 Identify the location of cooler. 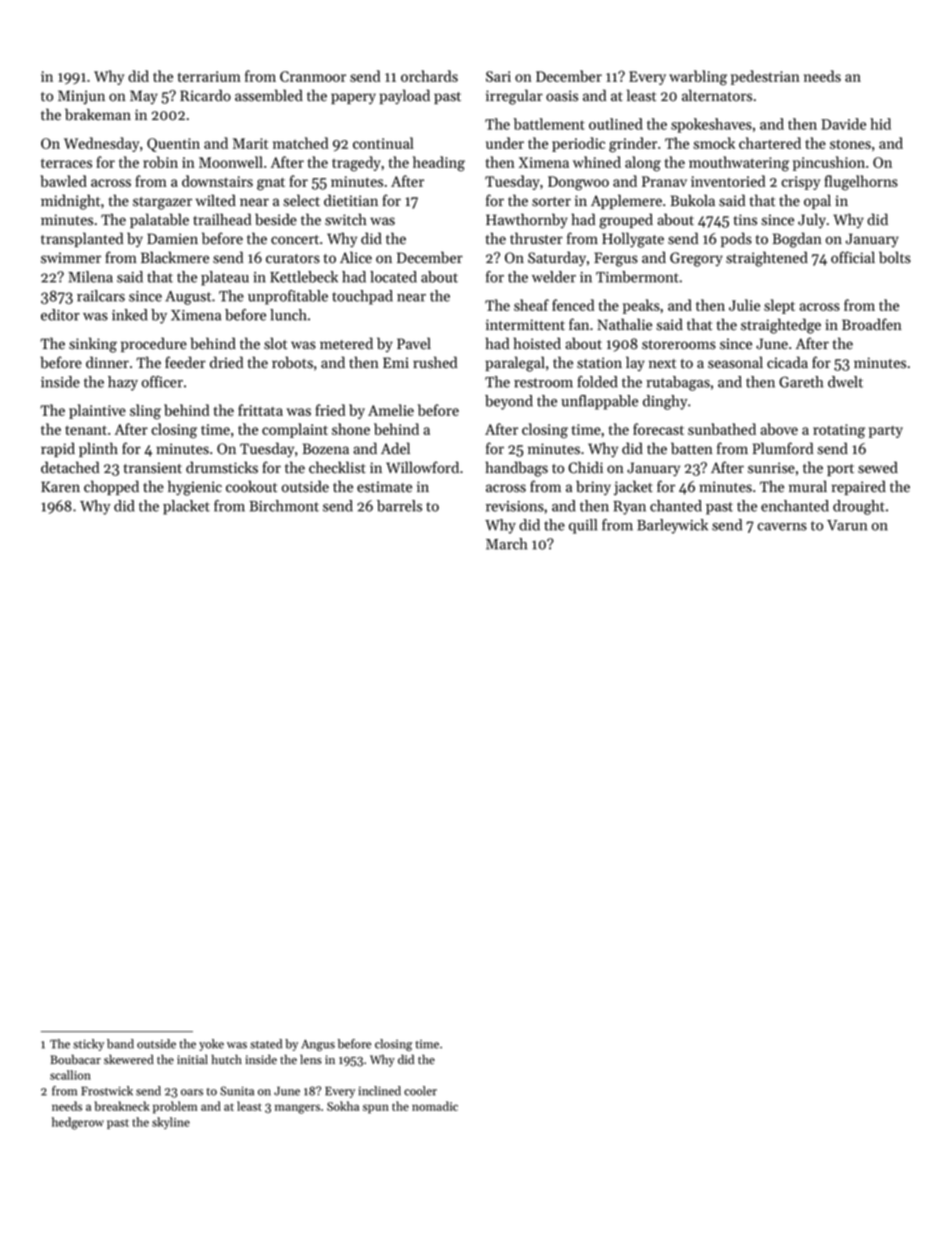
(420, 1091).
